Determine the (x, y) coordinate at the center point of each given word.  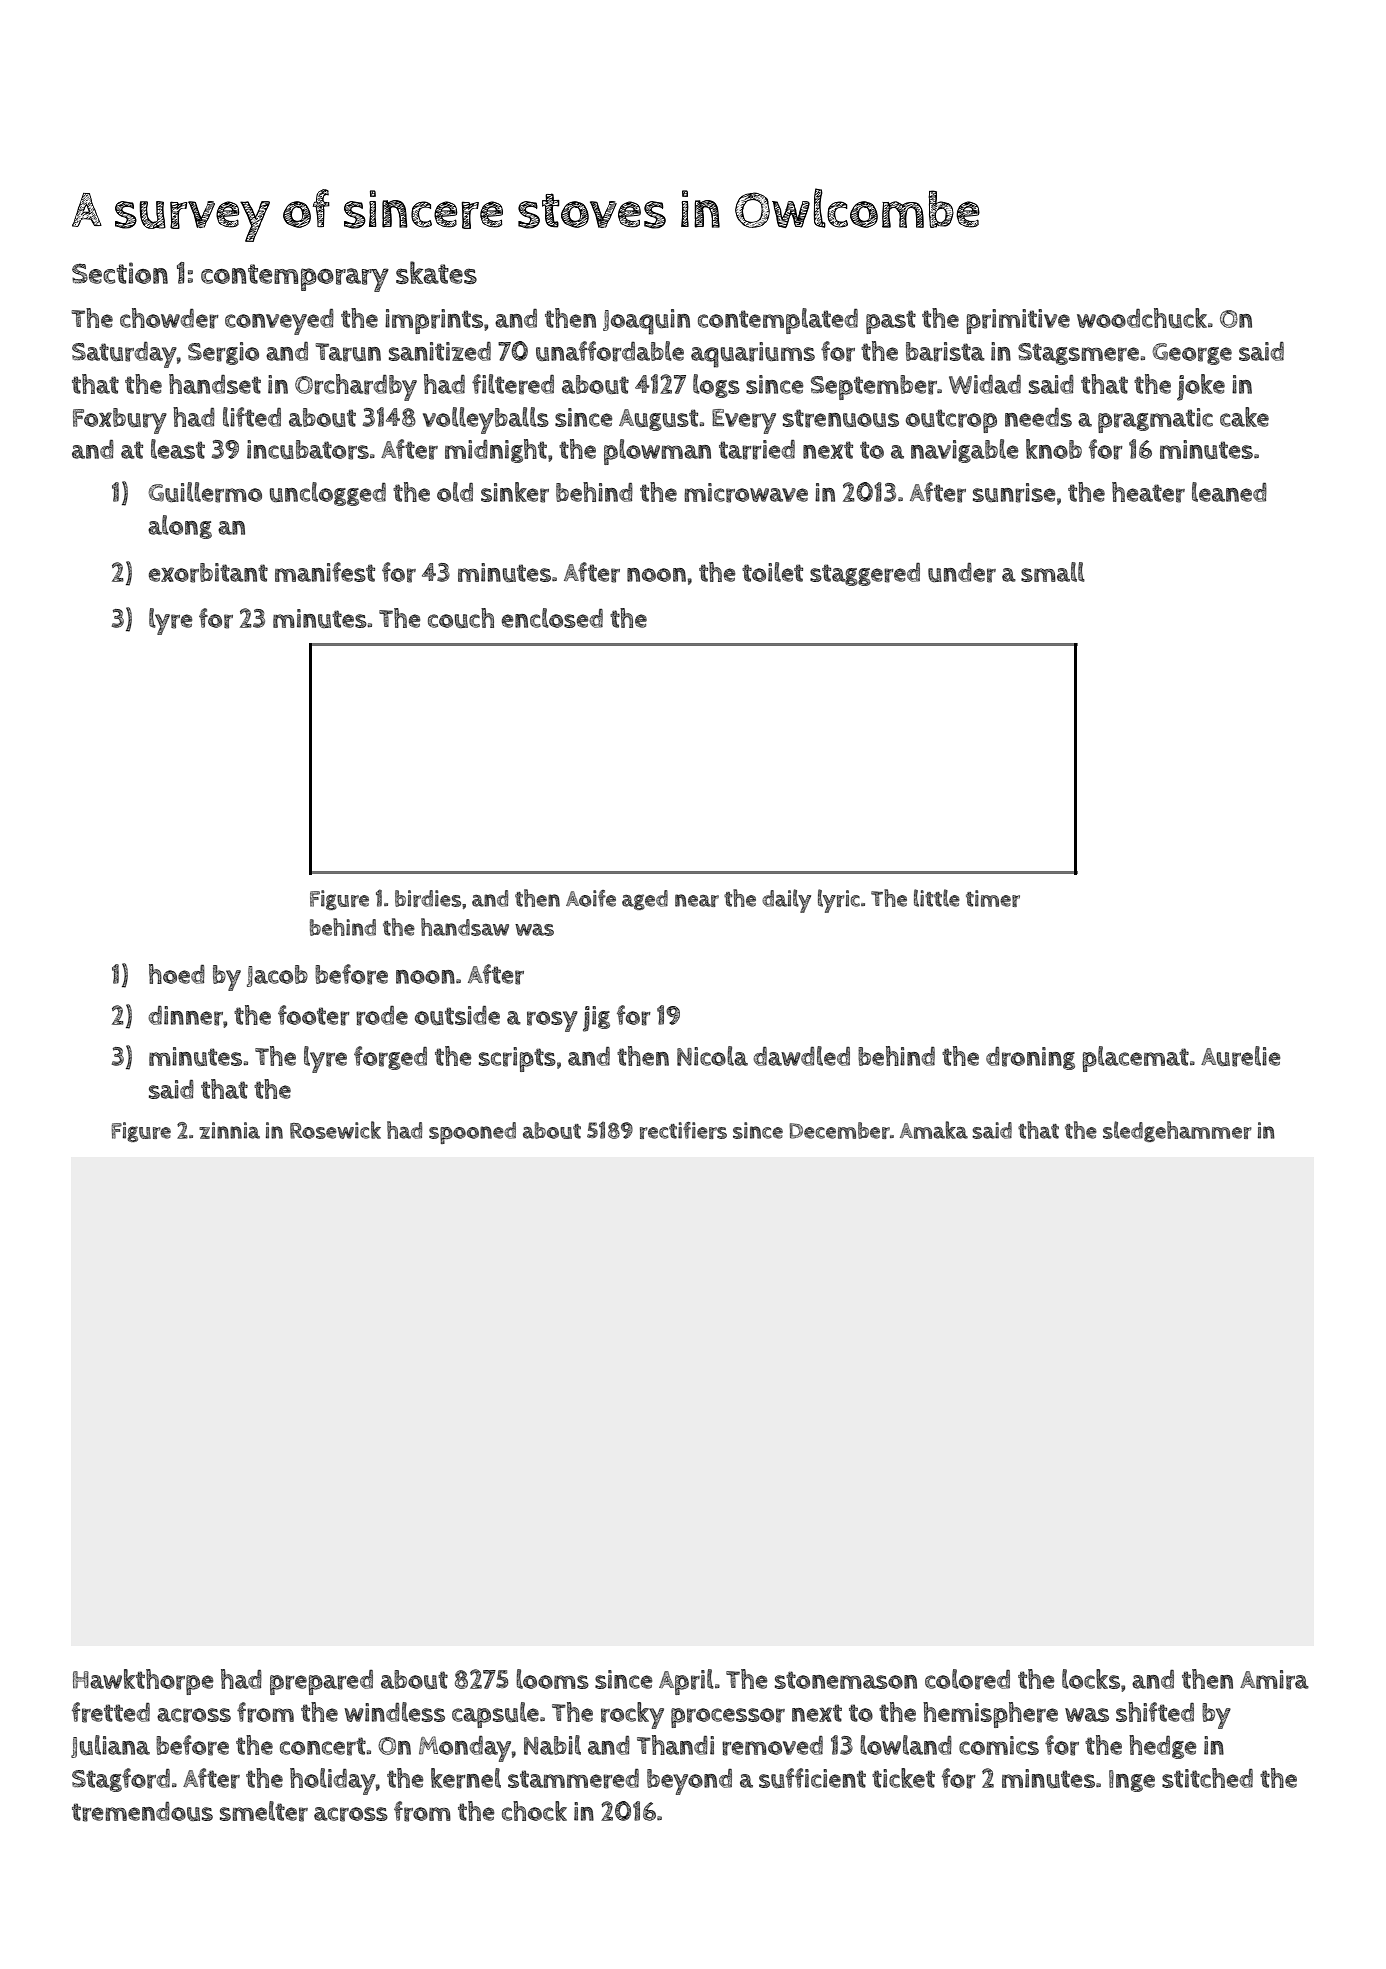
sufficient (812, 1778)
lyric (839, 901)
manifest (325, 572)
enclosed (552, 618)
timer (993, 898)
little (937, 898)
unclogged (328, 494)
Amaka (934, 1130)
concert (323, 1746)
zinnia (229, 1130)
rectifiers (683, 1130)
